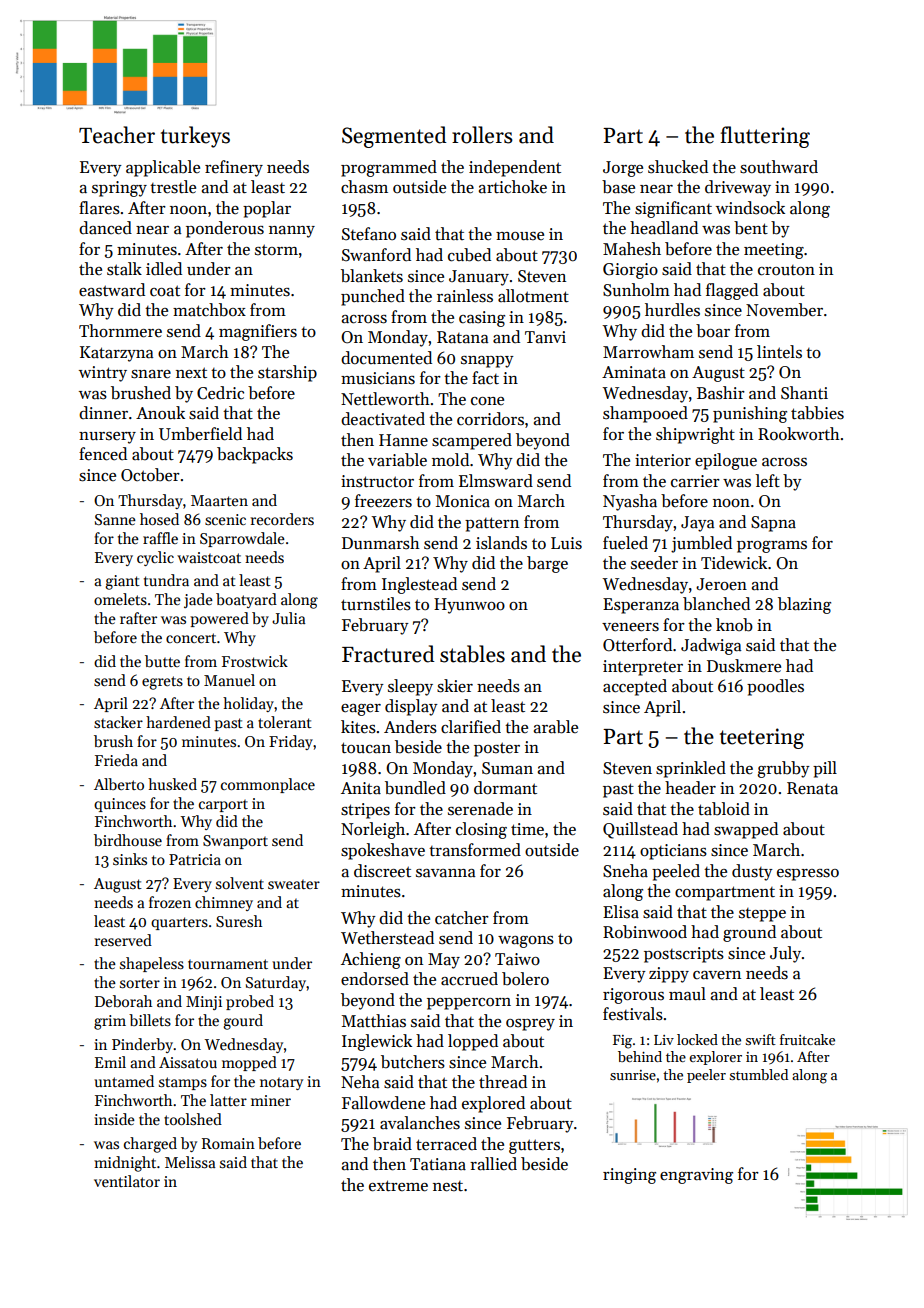  What do you see at coordinates (804, 605) in the screenshot?
I see `blazing` at bounding box center [804, 605].
